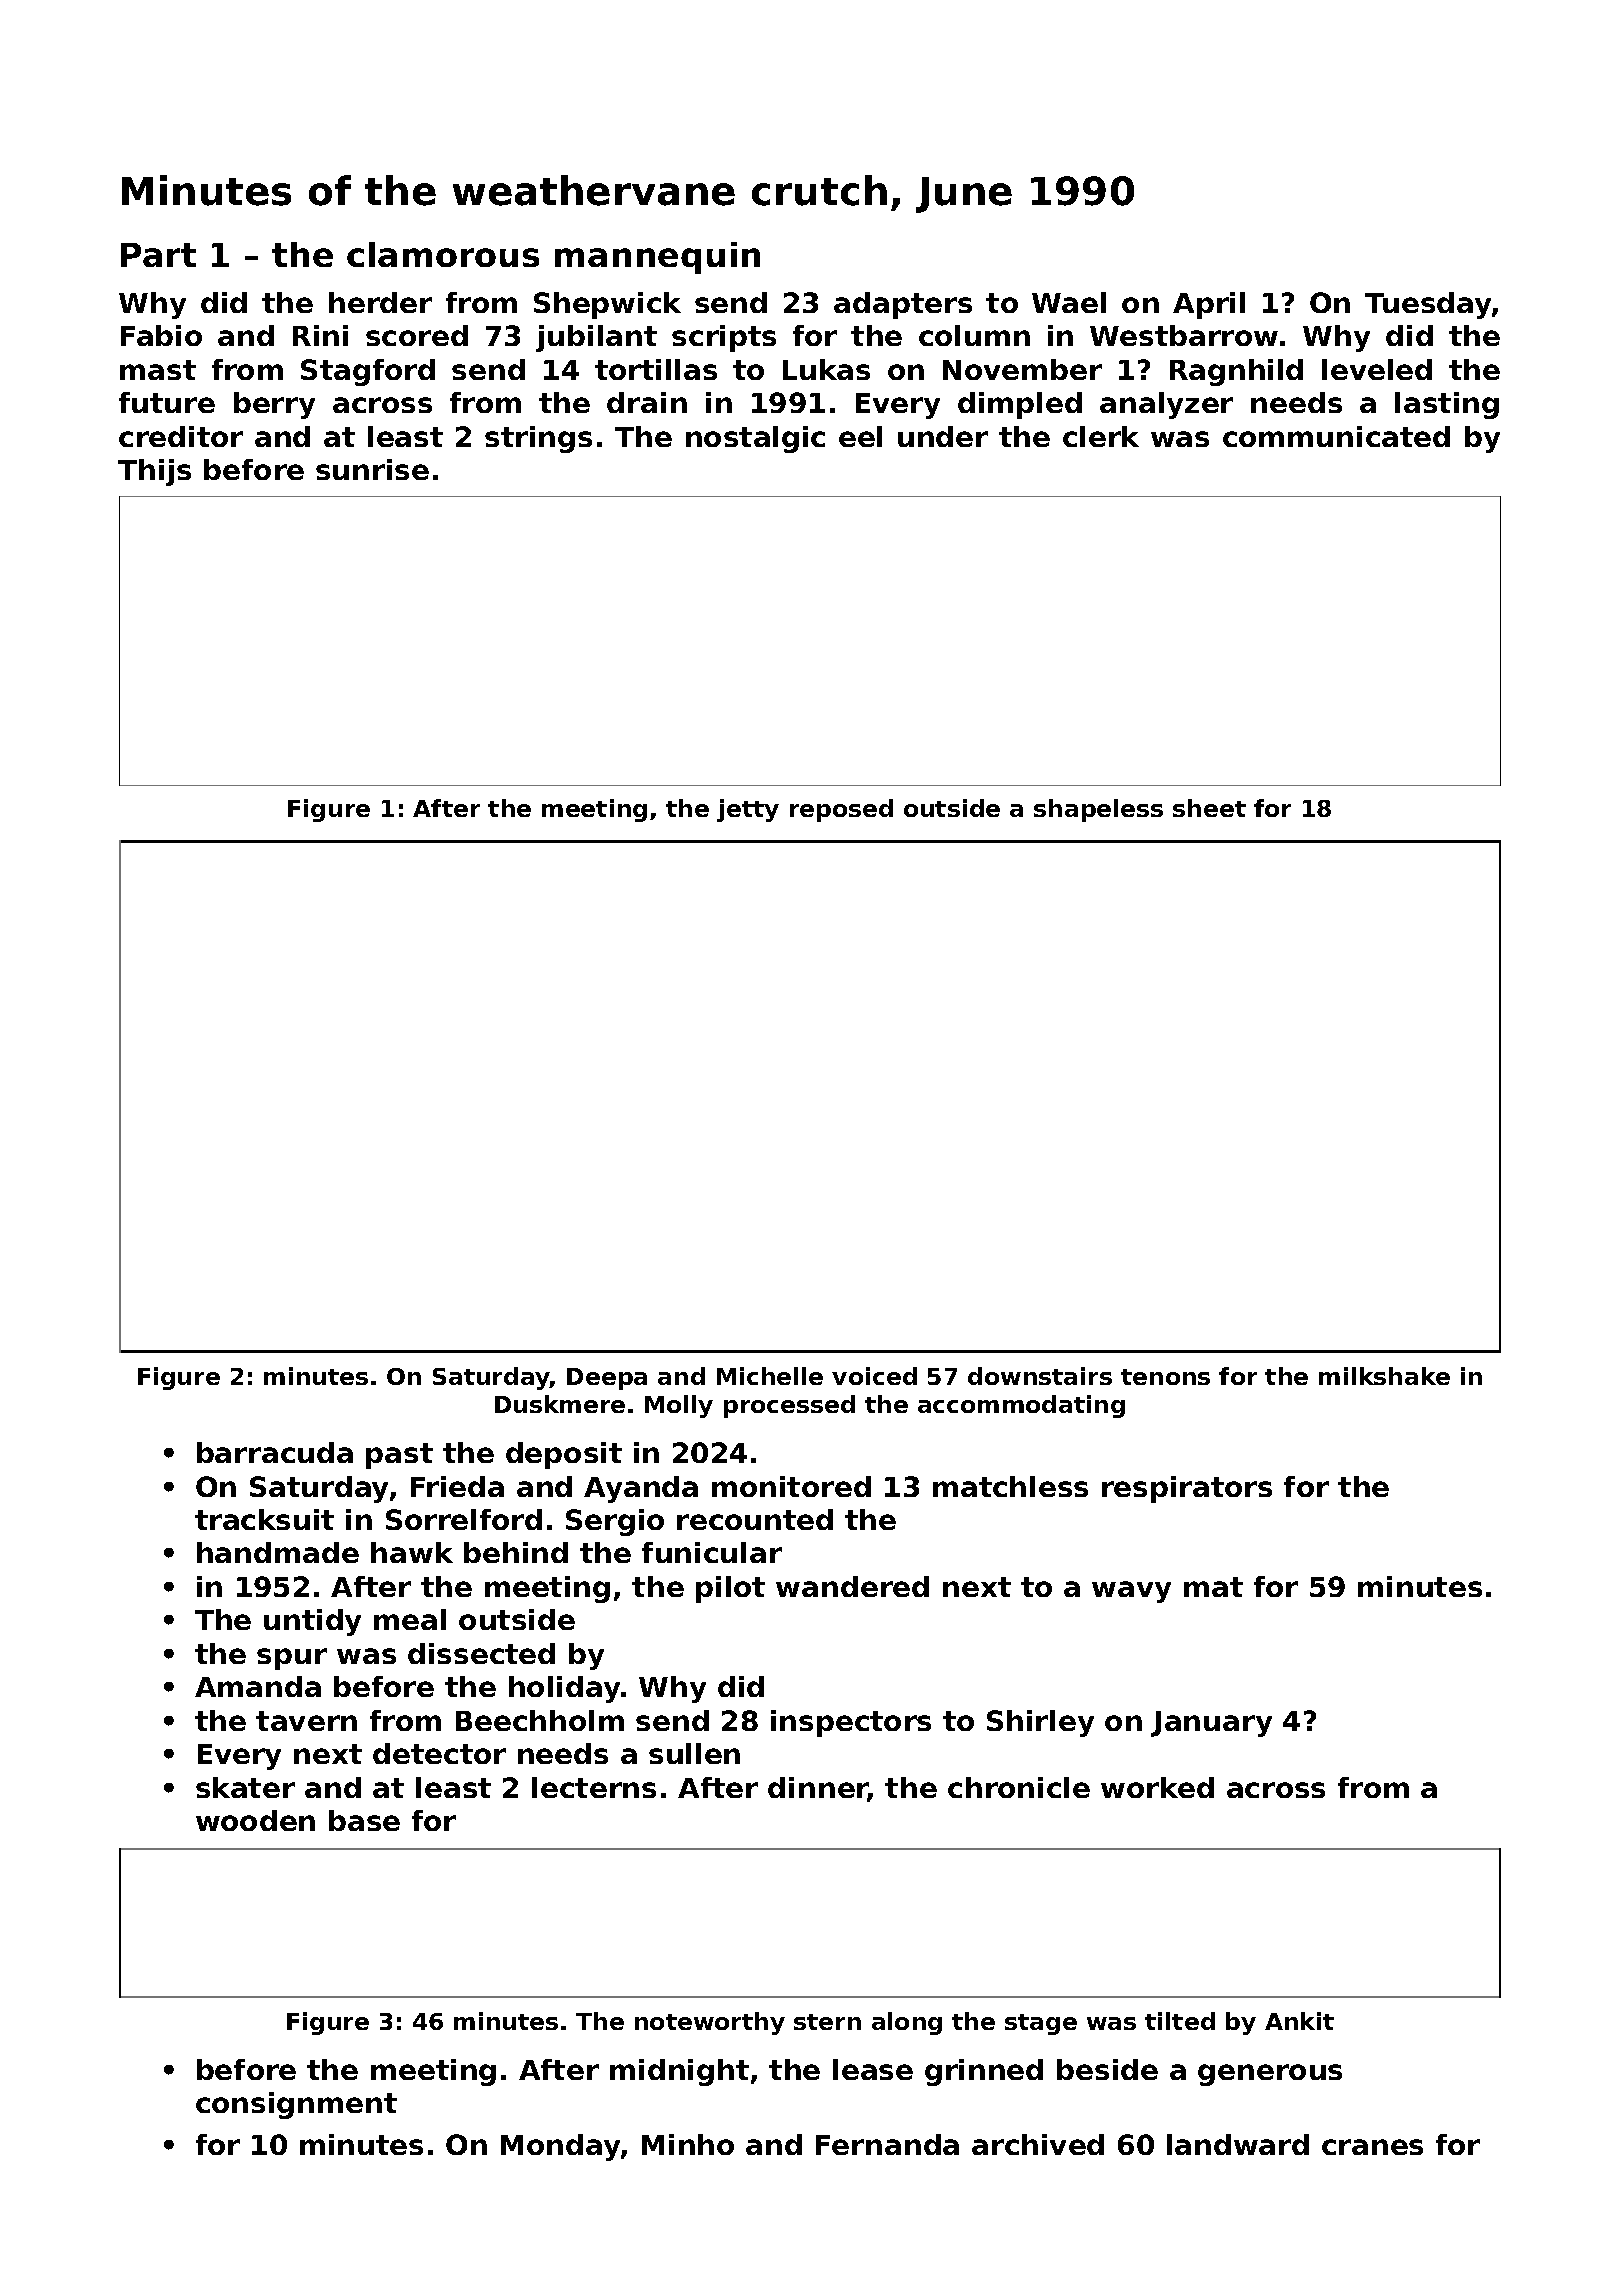 The image size is (1620, 2292). Describe the element at coordinates (296, 2105) in the screenshot. I see `consignment` at that location.
